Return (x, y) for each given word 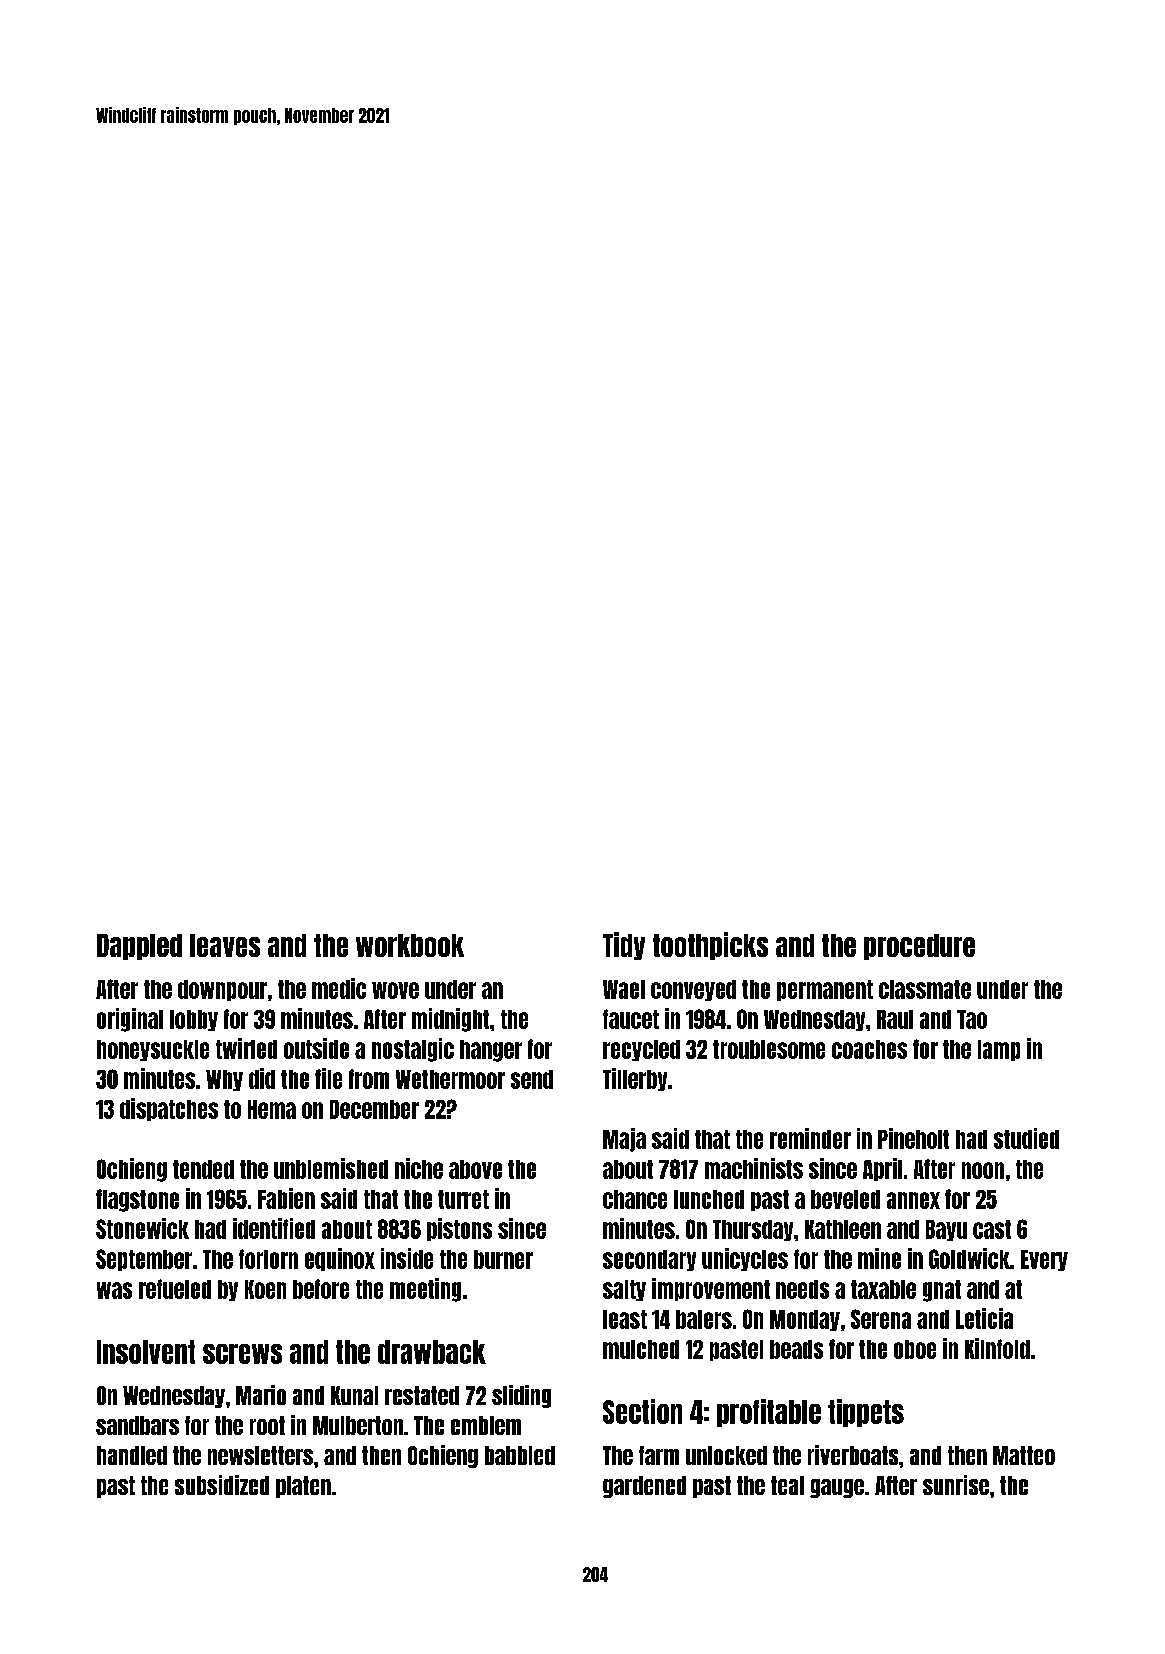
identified (274, 1228)
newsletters (260, 1455)
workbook (410, 945)
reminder (810, 1138)
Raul (895, 1019)
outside (316, 1048)
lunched (709, 1199)
